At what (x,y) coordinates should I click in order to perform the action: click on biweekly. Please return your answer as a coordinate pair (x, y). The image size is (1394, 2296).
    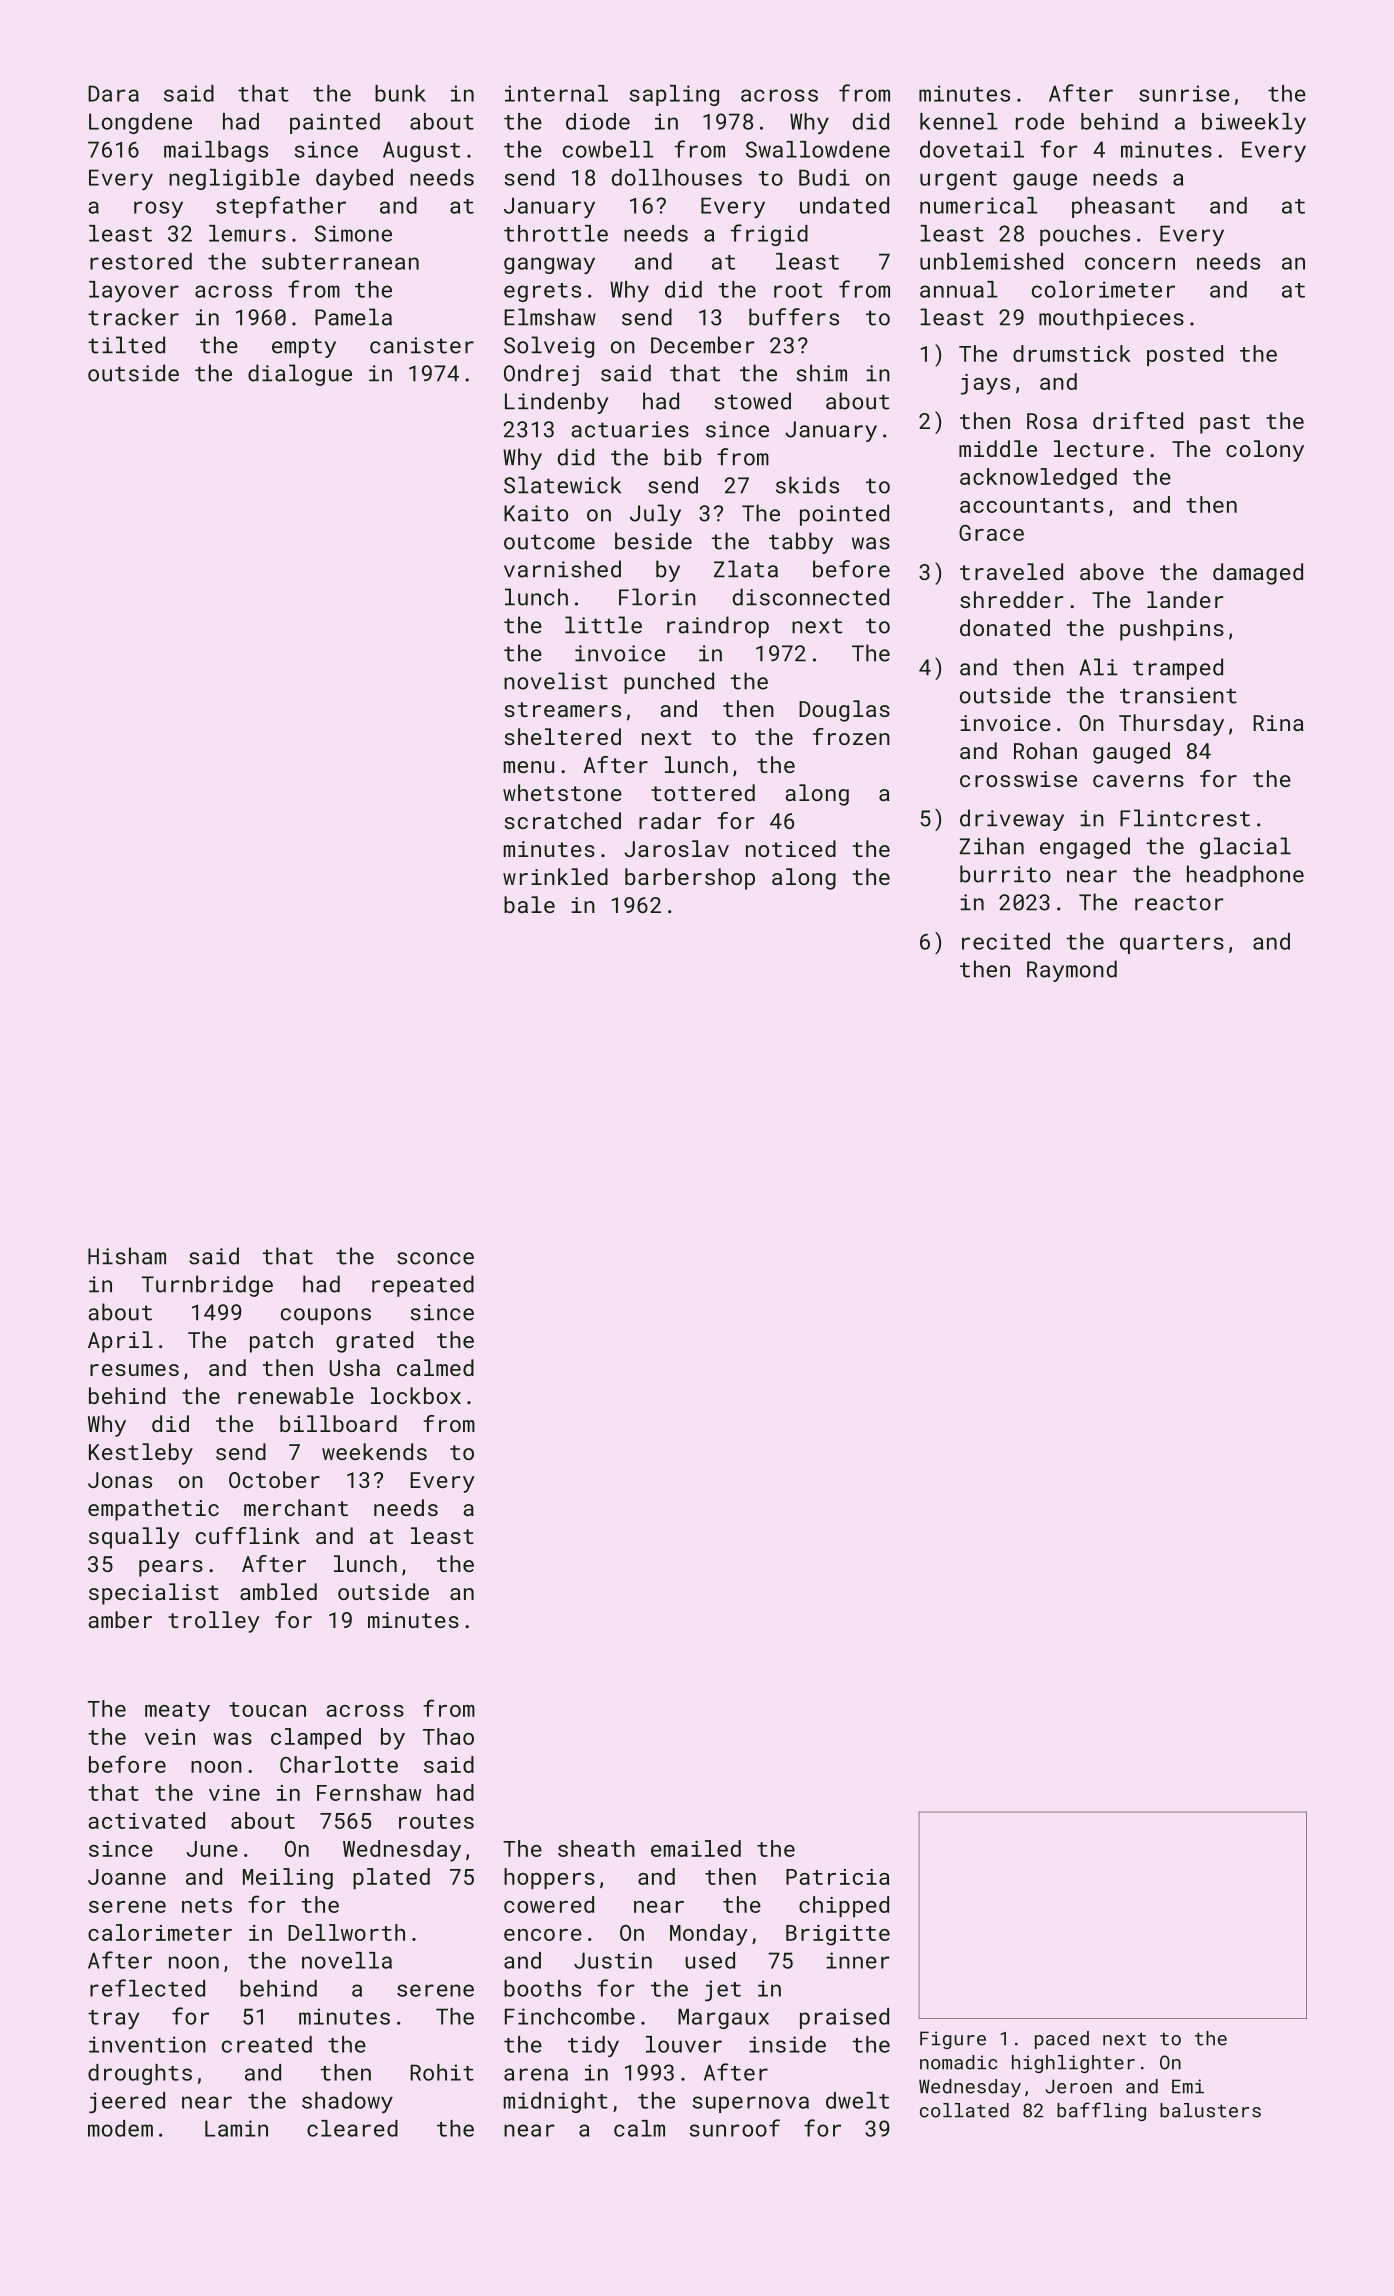
    Looking at the image, I should click on (1254, 123).
